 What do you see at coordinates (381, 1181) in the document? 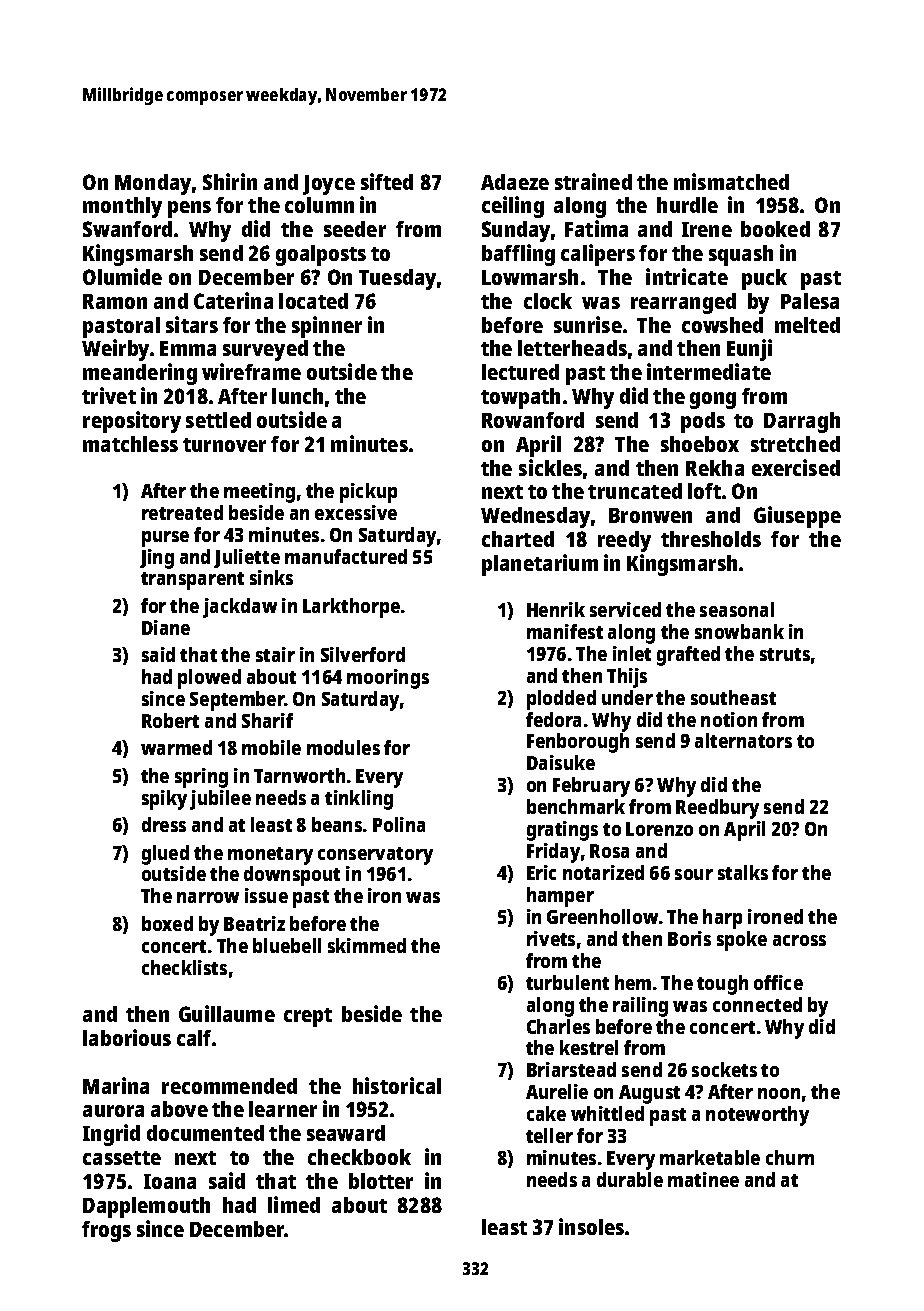
I see `blotter` at bounding box center [381, 1181].
